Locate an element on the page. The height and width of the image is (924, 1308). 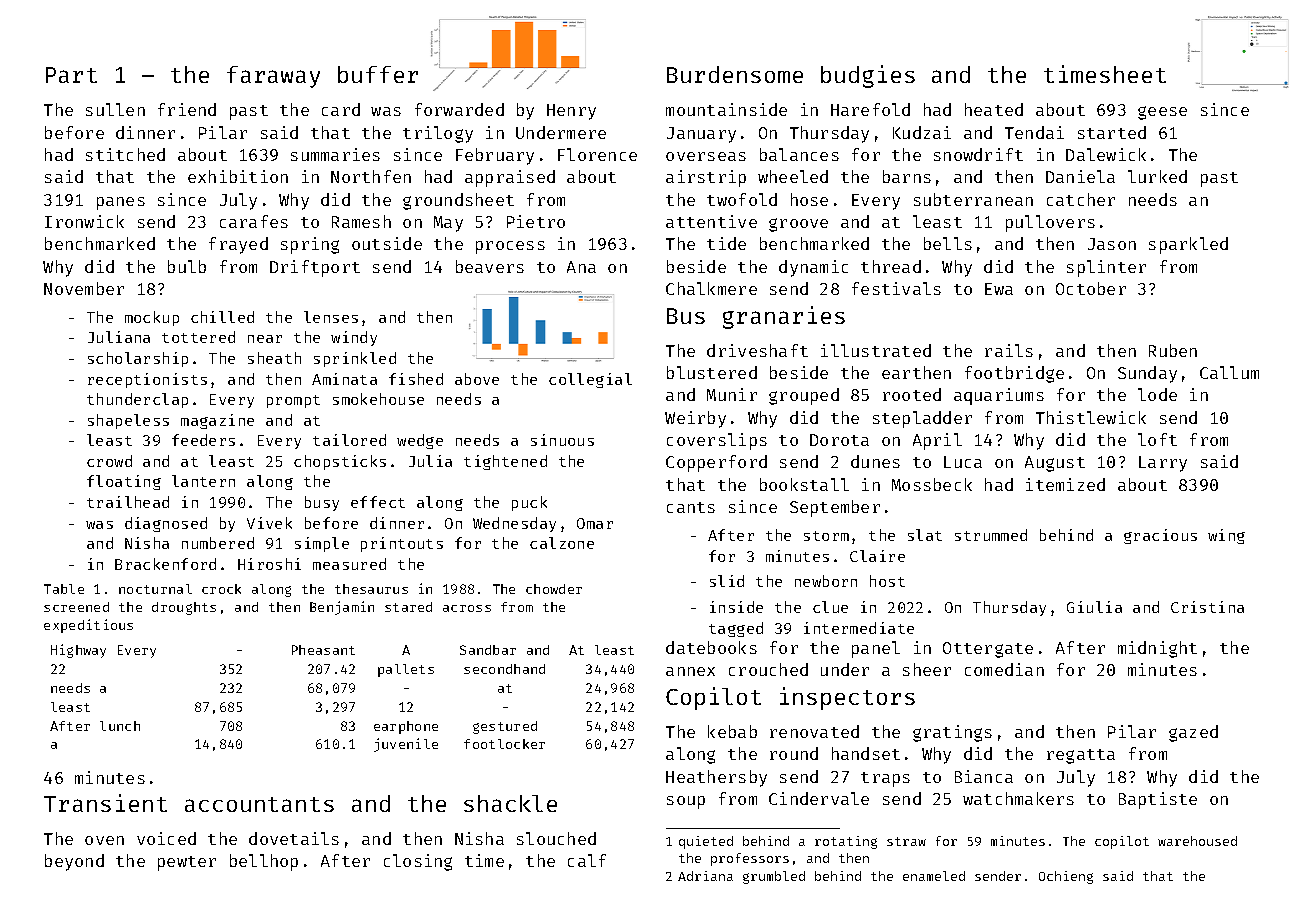
frayed is located at coordinates (238, 245).
